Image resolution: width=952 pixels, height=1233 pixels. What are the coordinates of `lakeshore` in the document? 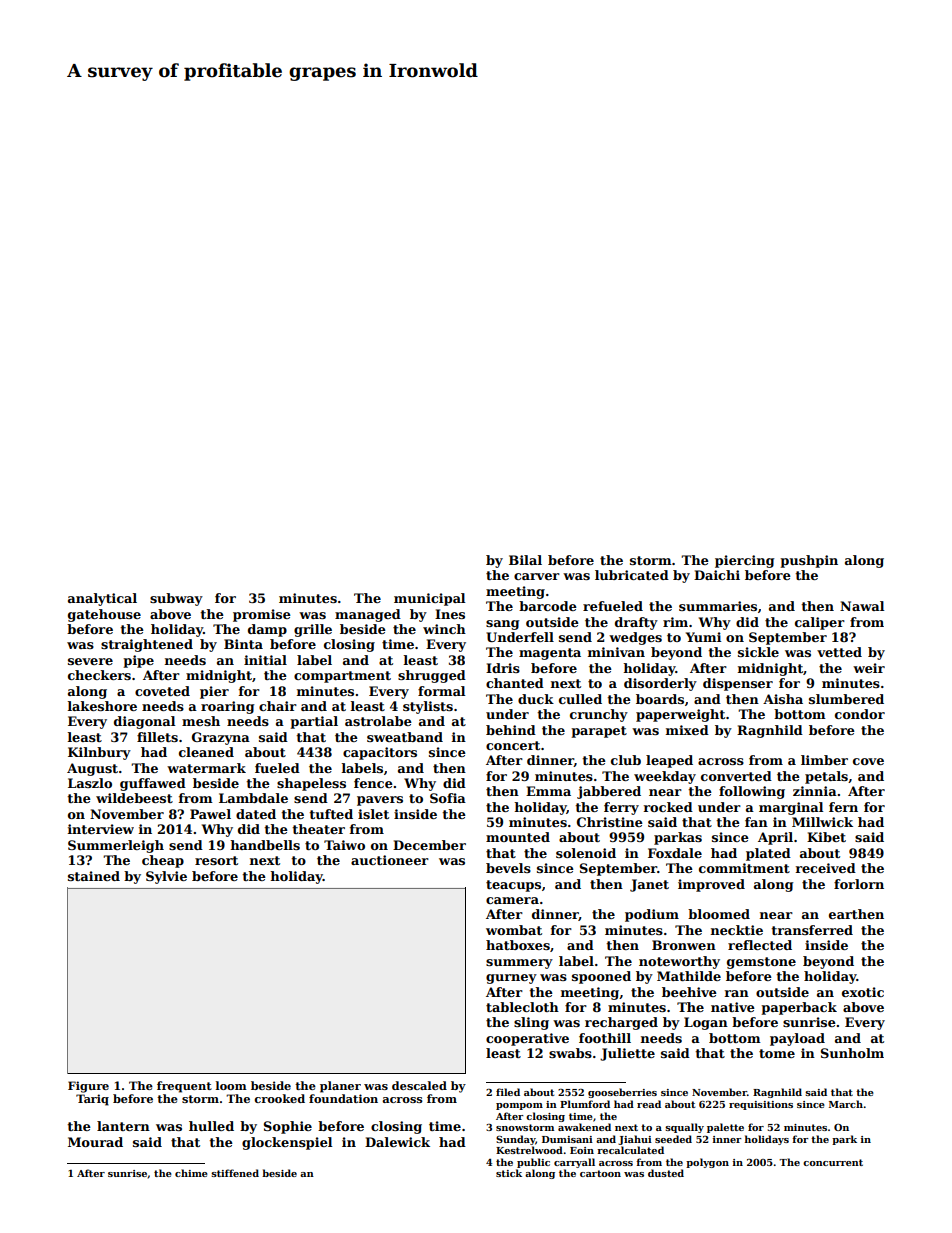 It's located at (102, 706).
